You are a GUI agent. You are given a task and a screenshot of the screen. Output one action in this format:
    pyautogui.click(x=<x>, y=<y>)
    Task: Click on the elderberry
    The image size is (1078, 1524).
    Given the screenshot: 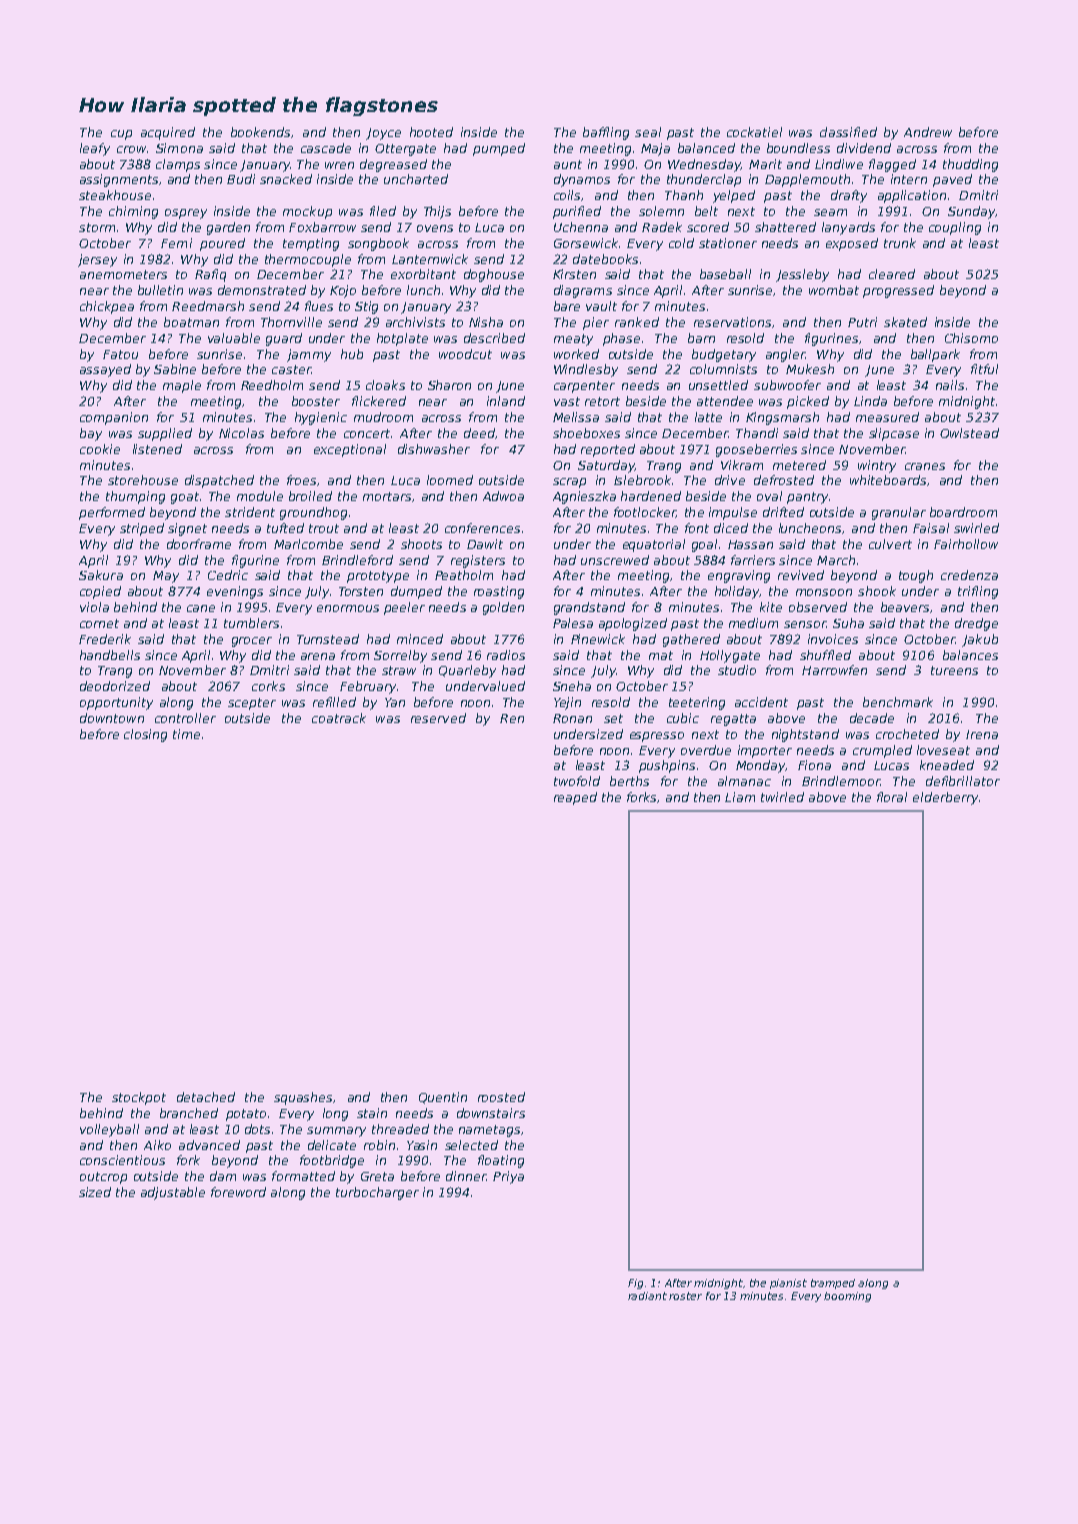 What is the action you would take?
    pyautogui.click(x=945, y=798)
